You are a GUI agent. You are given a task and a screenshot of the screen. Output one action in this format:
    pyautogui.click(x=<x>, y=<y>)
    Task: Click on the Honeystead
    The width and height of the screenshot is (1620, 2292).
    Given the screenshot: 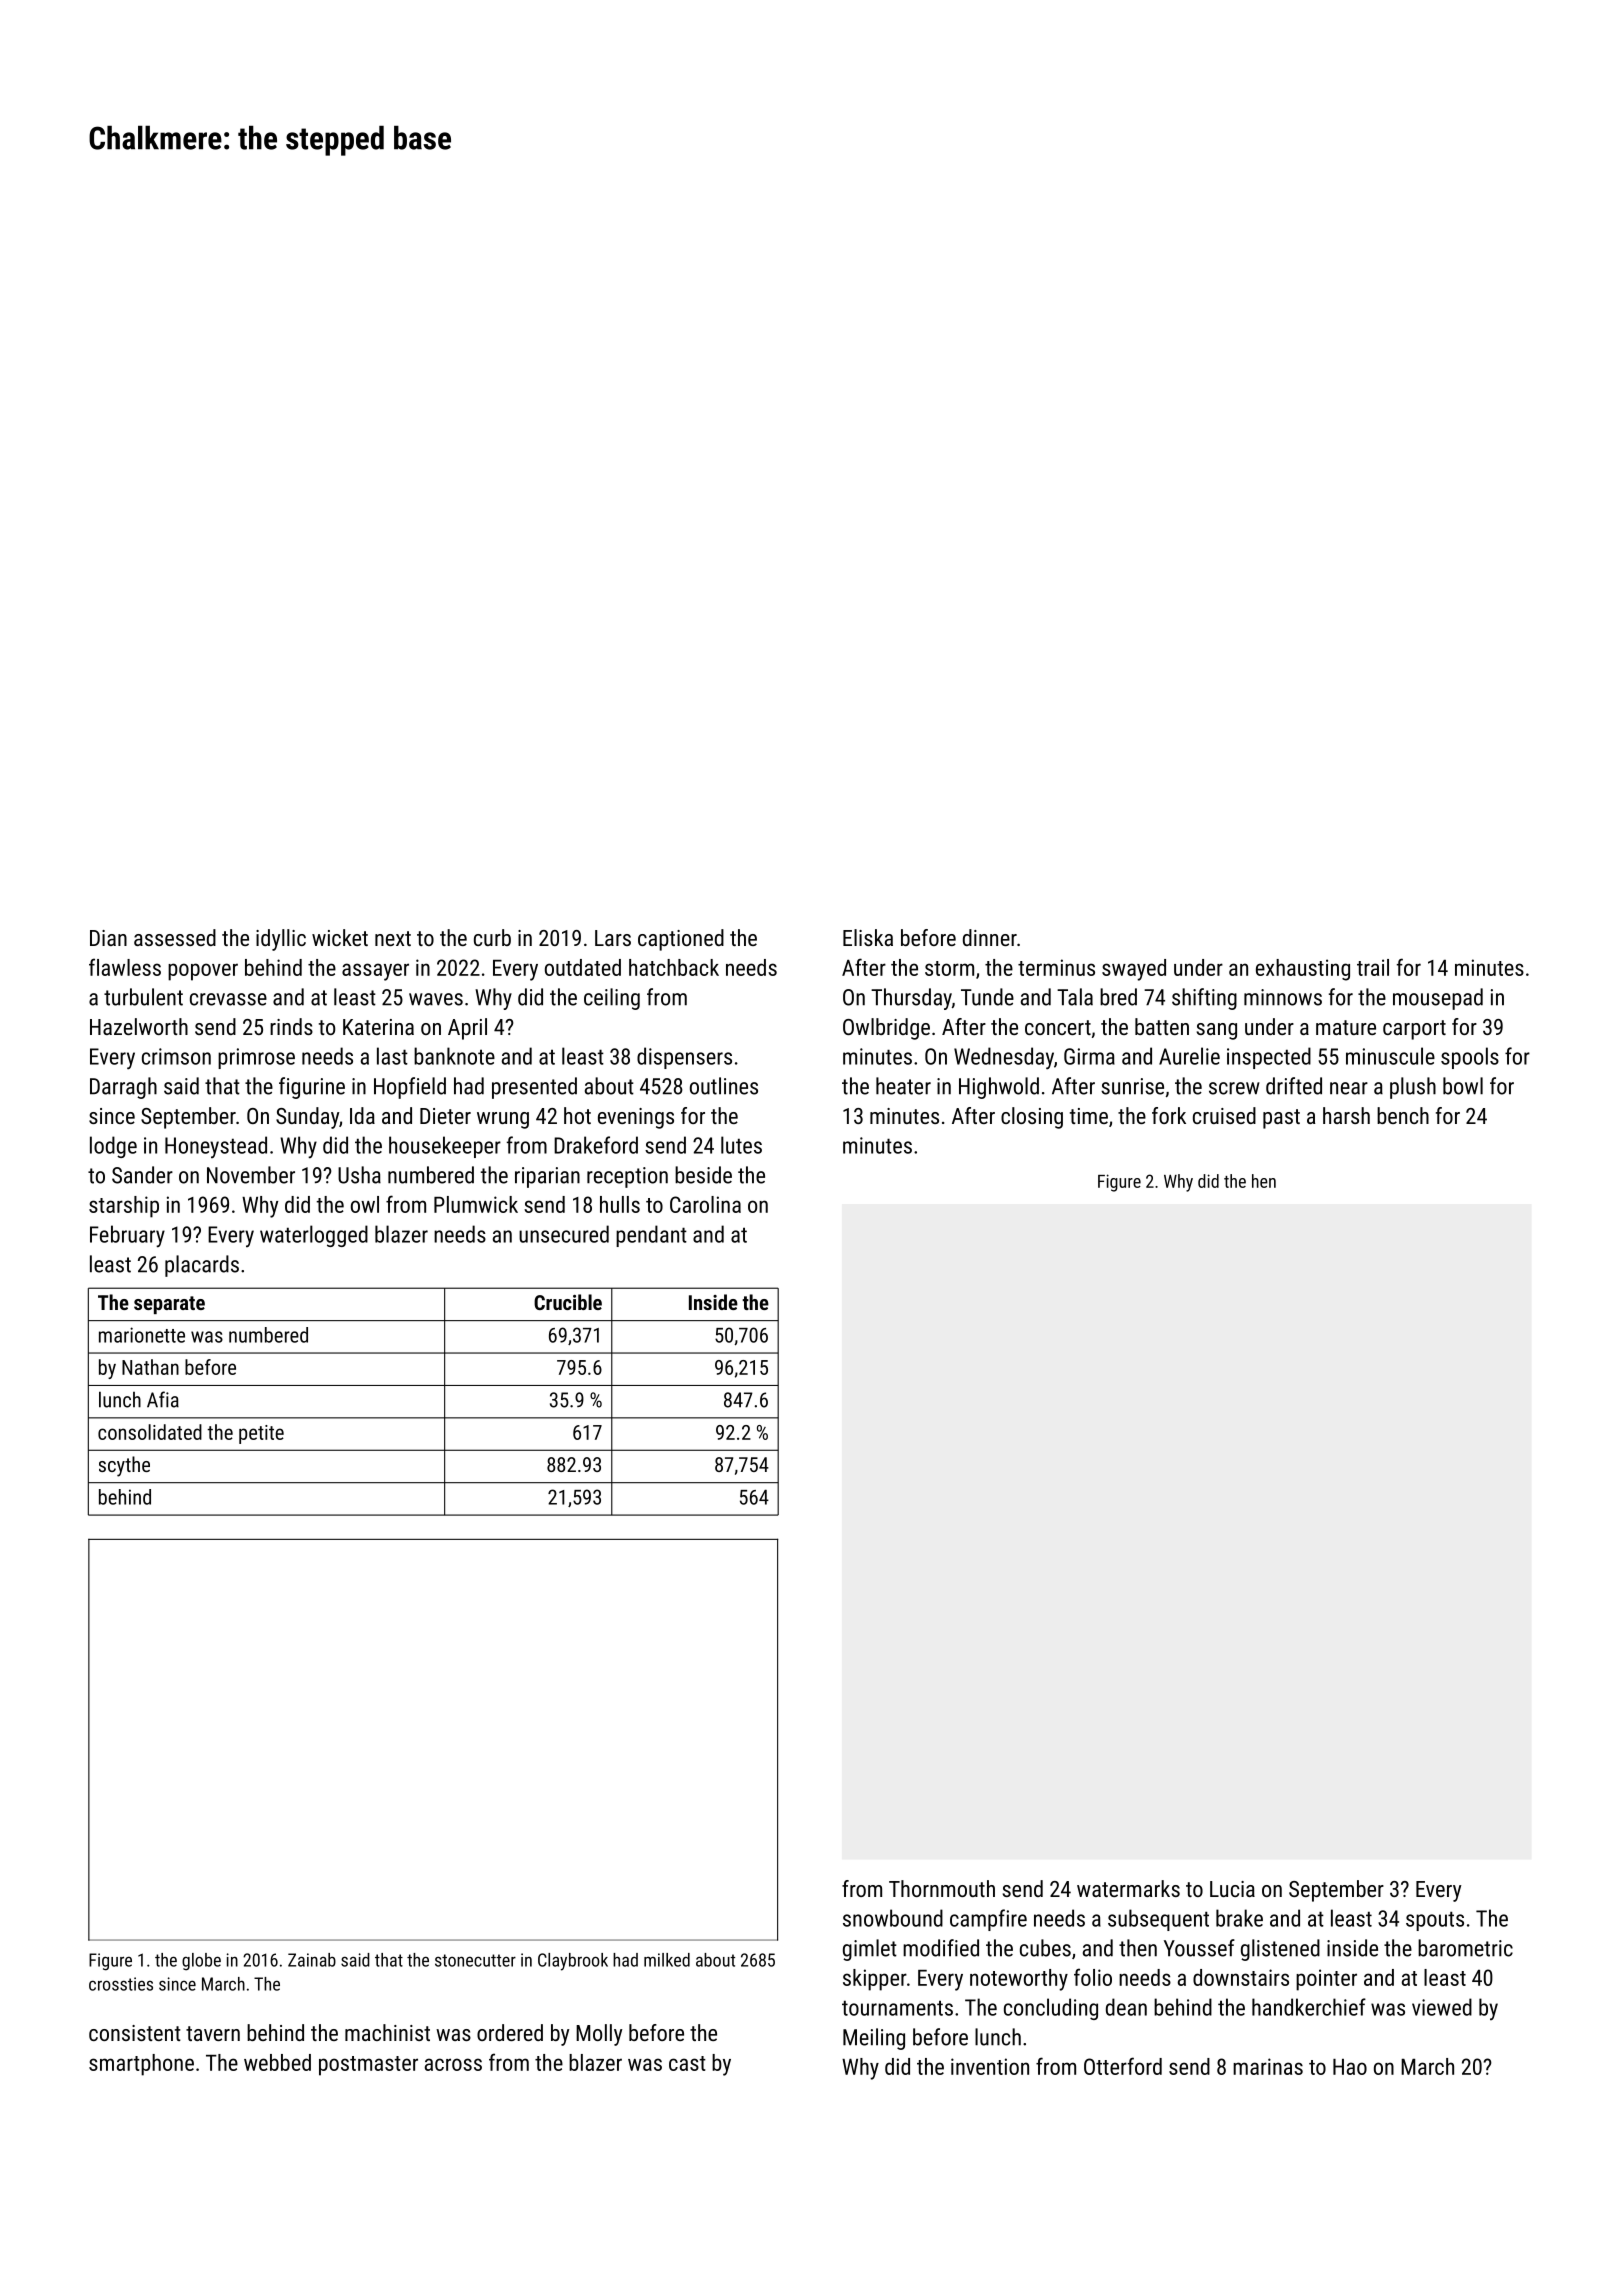 What is the action you would take?
    pyautogui.click(x=216, y=1147)
